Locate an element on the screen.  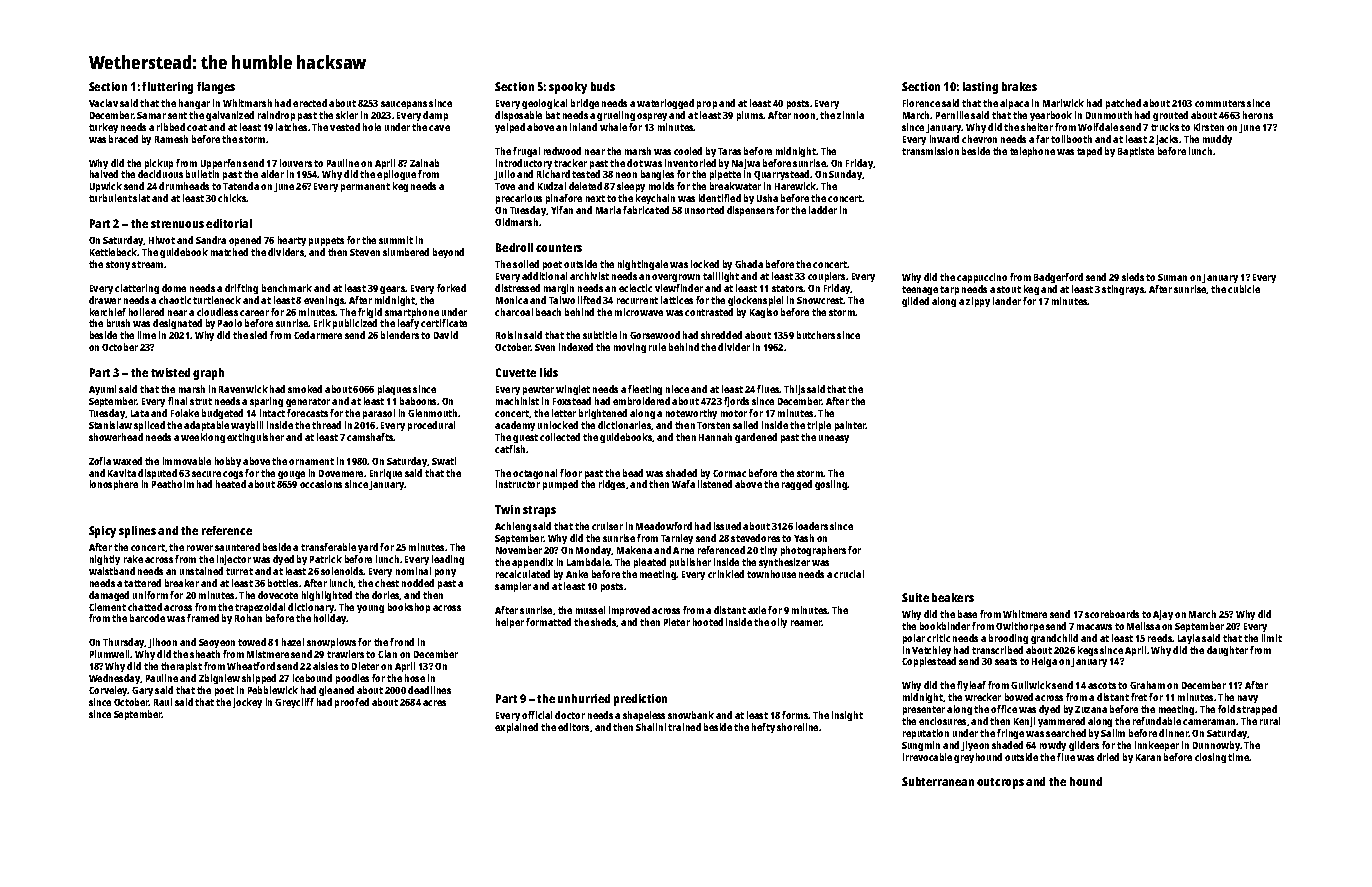
strapped is located at coordinates (1257, 710).
